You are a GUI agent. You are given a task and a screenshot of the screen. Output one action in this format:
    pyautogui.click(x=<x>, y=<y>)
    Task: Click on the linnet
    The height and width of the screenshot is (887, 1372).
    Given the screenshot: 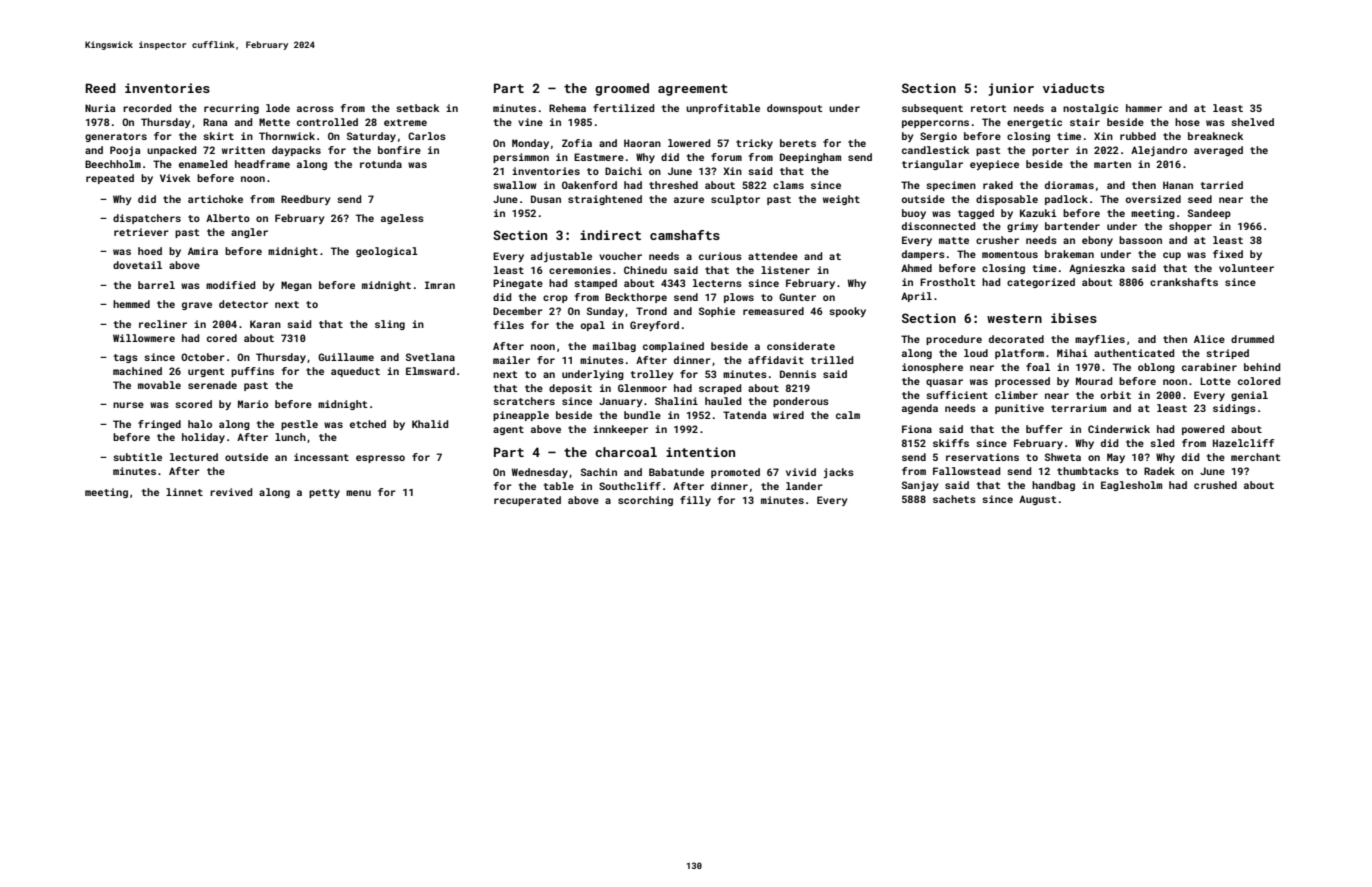 What is the action you would take?
    pyautogui.click(x=184, y=492)
